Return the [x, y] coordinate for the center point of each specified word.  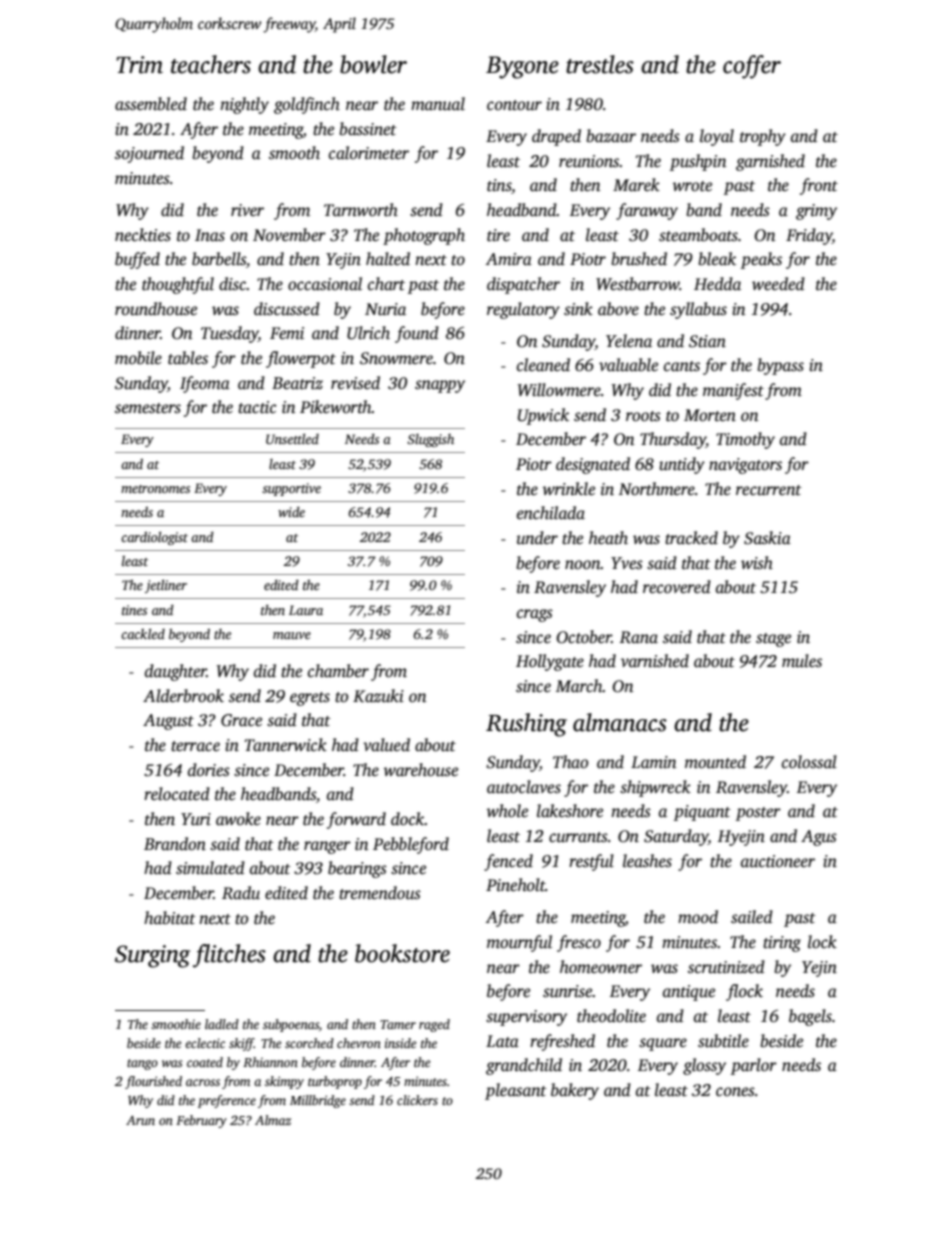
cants [682, 366]
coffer [752, 67]
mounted [715, 762]
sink [578, 309]
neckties [143, 235]
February [201, 1121]
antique [689, 993]
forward [356, 820]
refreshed [562, 1042]
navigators [745, 466]
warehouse [421, 770]
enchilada [551, 513]
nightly [244, 105]
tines [134, 610]
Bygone [522, 67]
